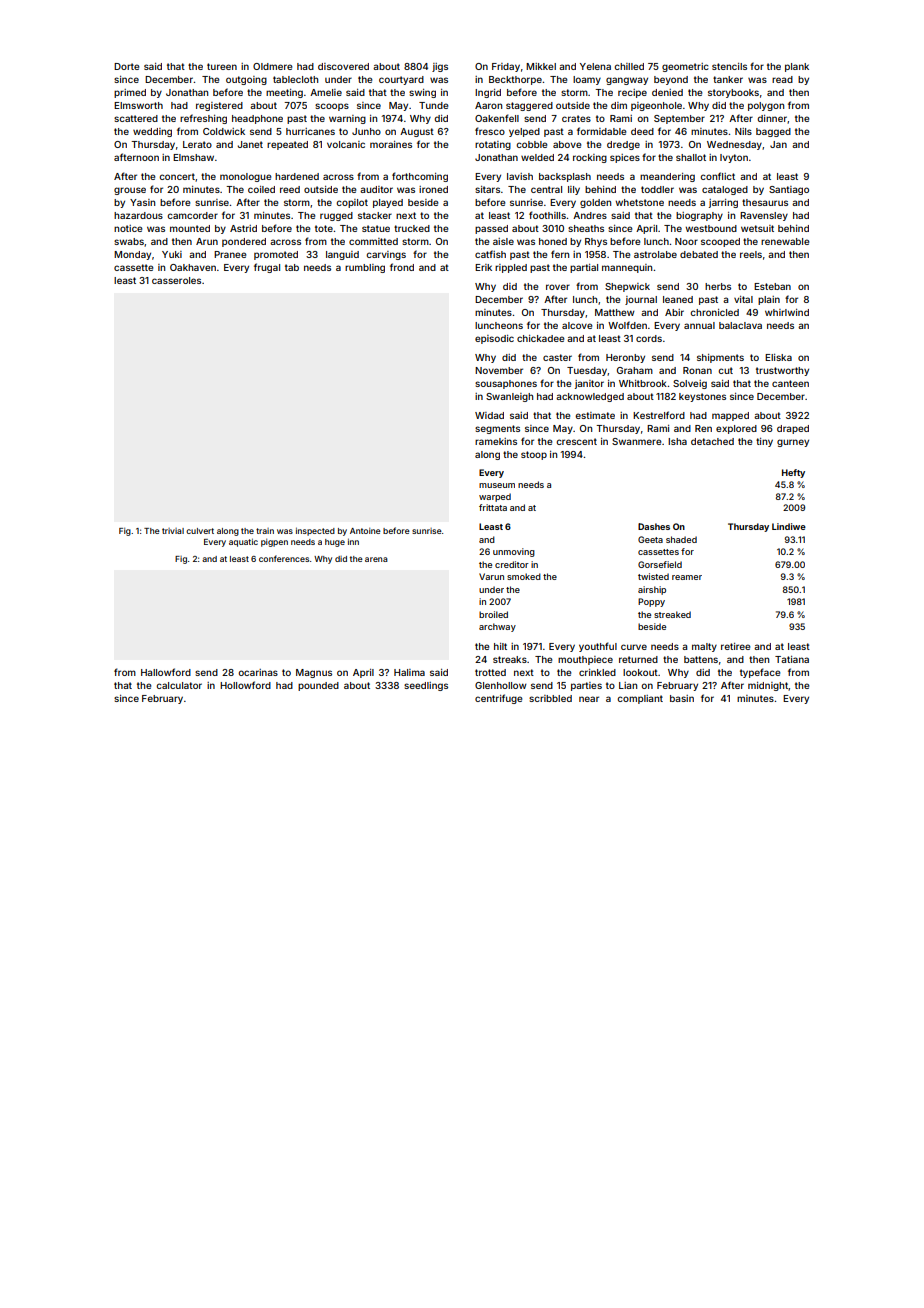 Image resolution: width=924 pixels, height=1308 pixels. Describe the element at coordinates (166, 672) in the screenshot. I see `Hallowford` at that location.
